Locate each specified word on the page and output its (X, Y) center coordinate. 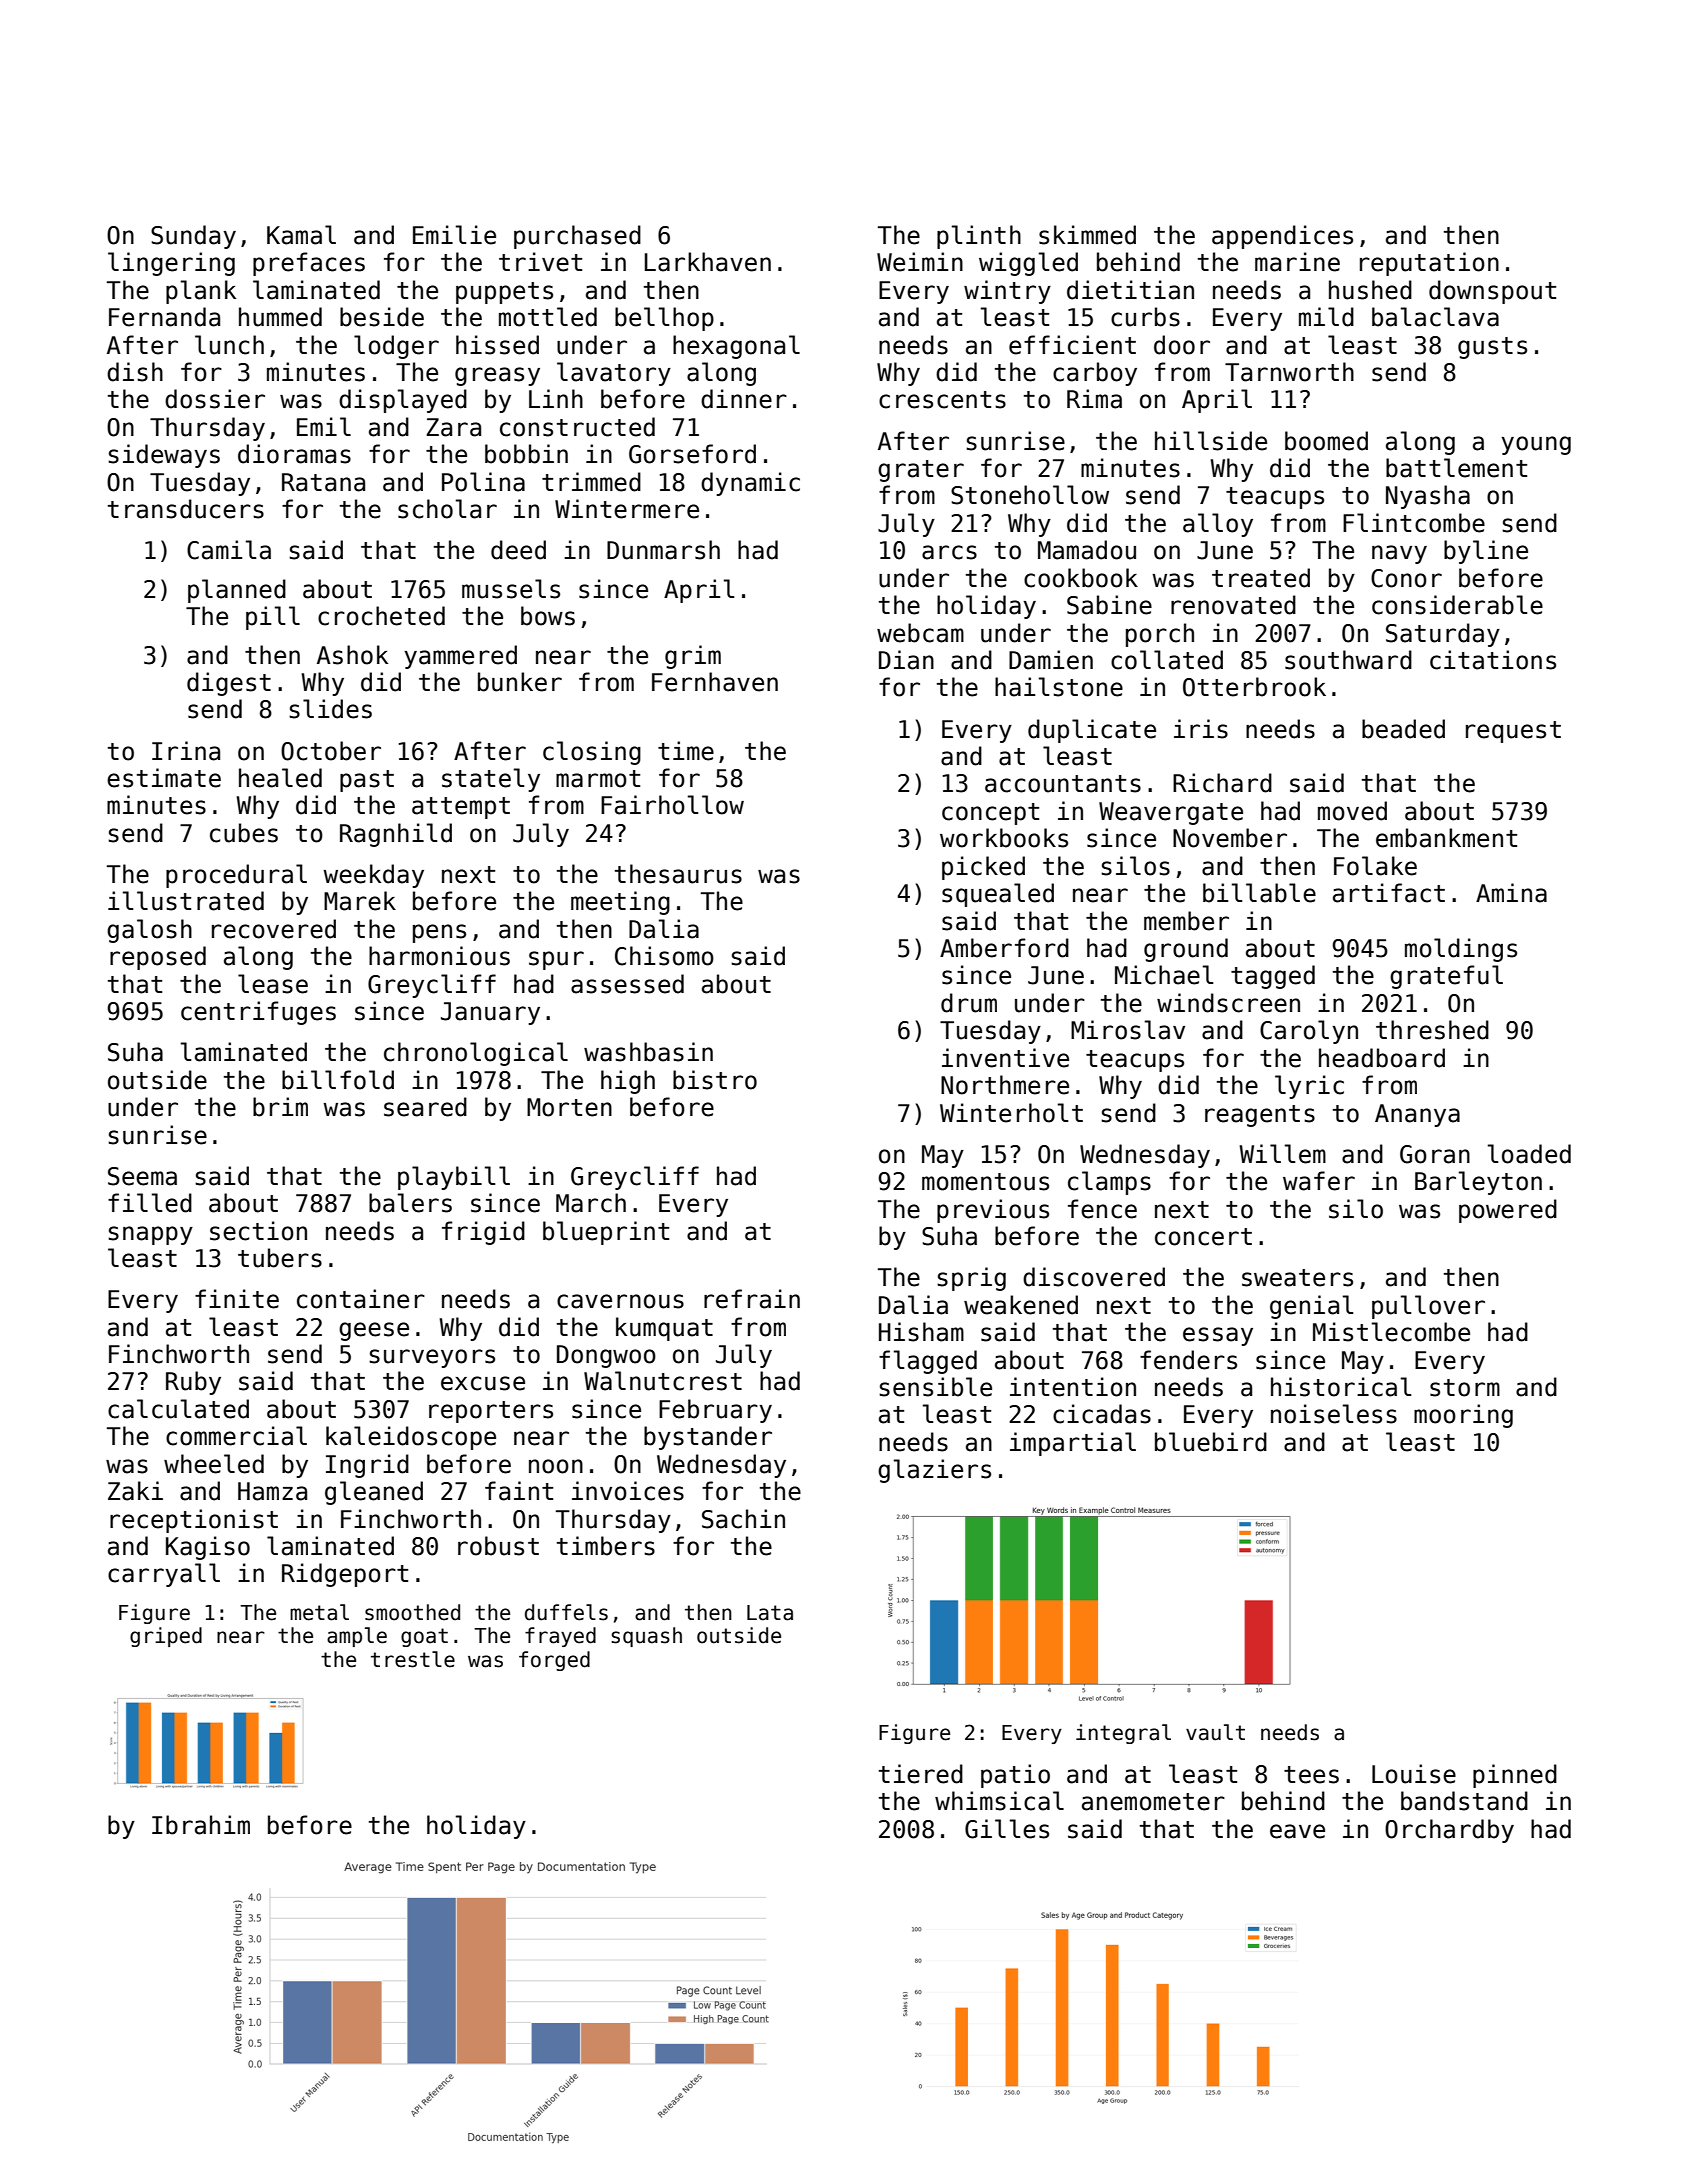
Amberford (1004, 948)
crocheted (381, 616)
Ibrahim (201, 1825)
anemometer (1153, 1802)
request (1513, 732)
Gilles (1007, 1829)
